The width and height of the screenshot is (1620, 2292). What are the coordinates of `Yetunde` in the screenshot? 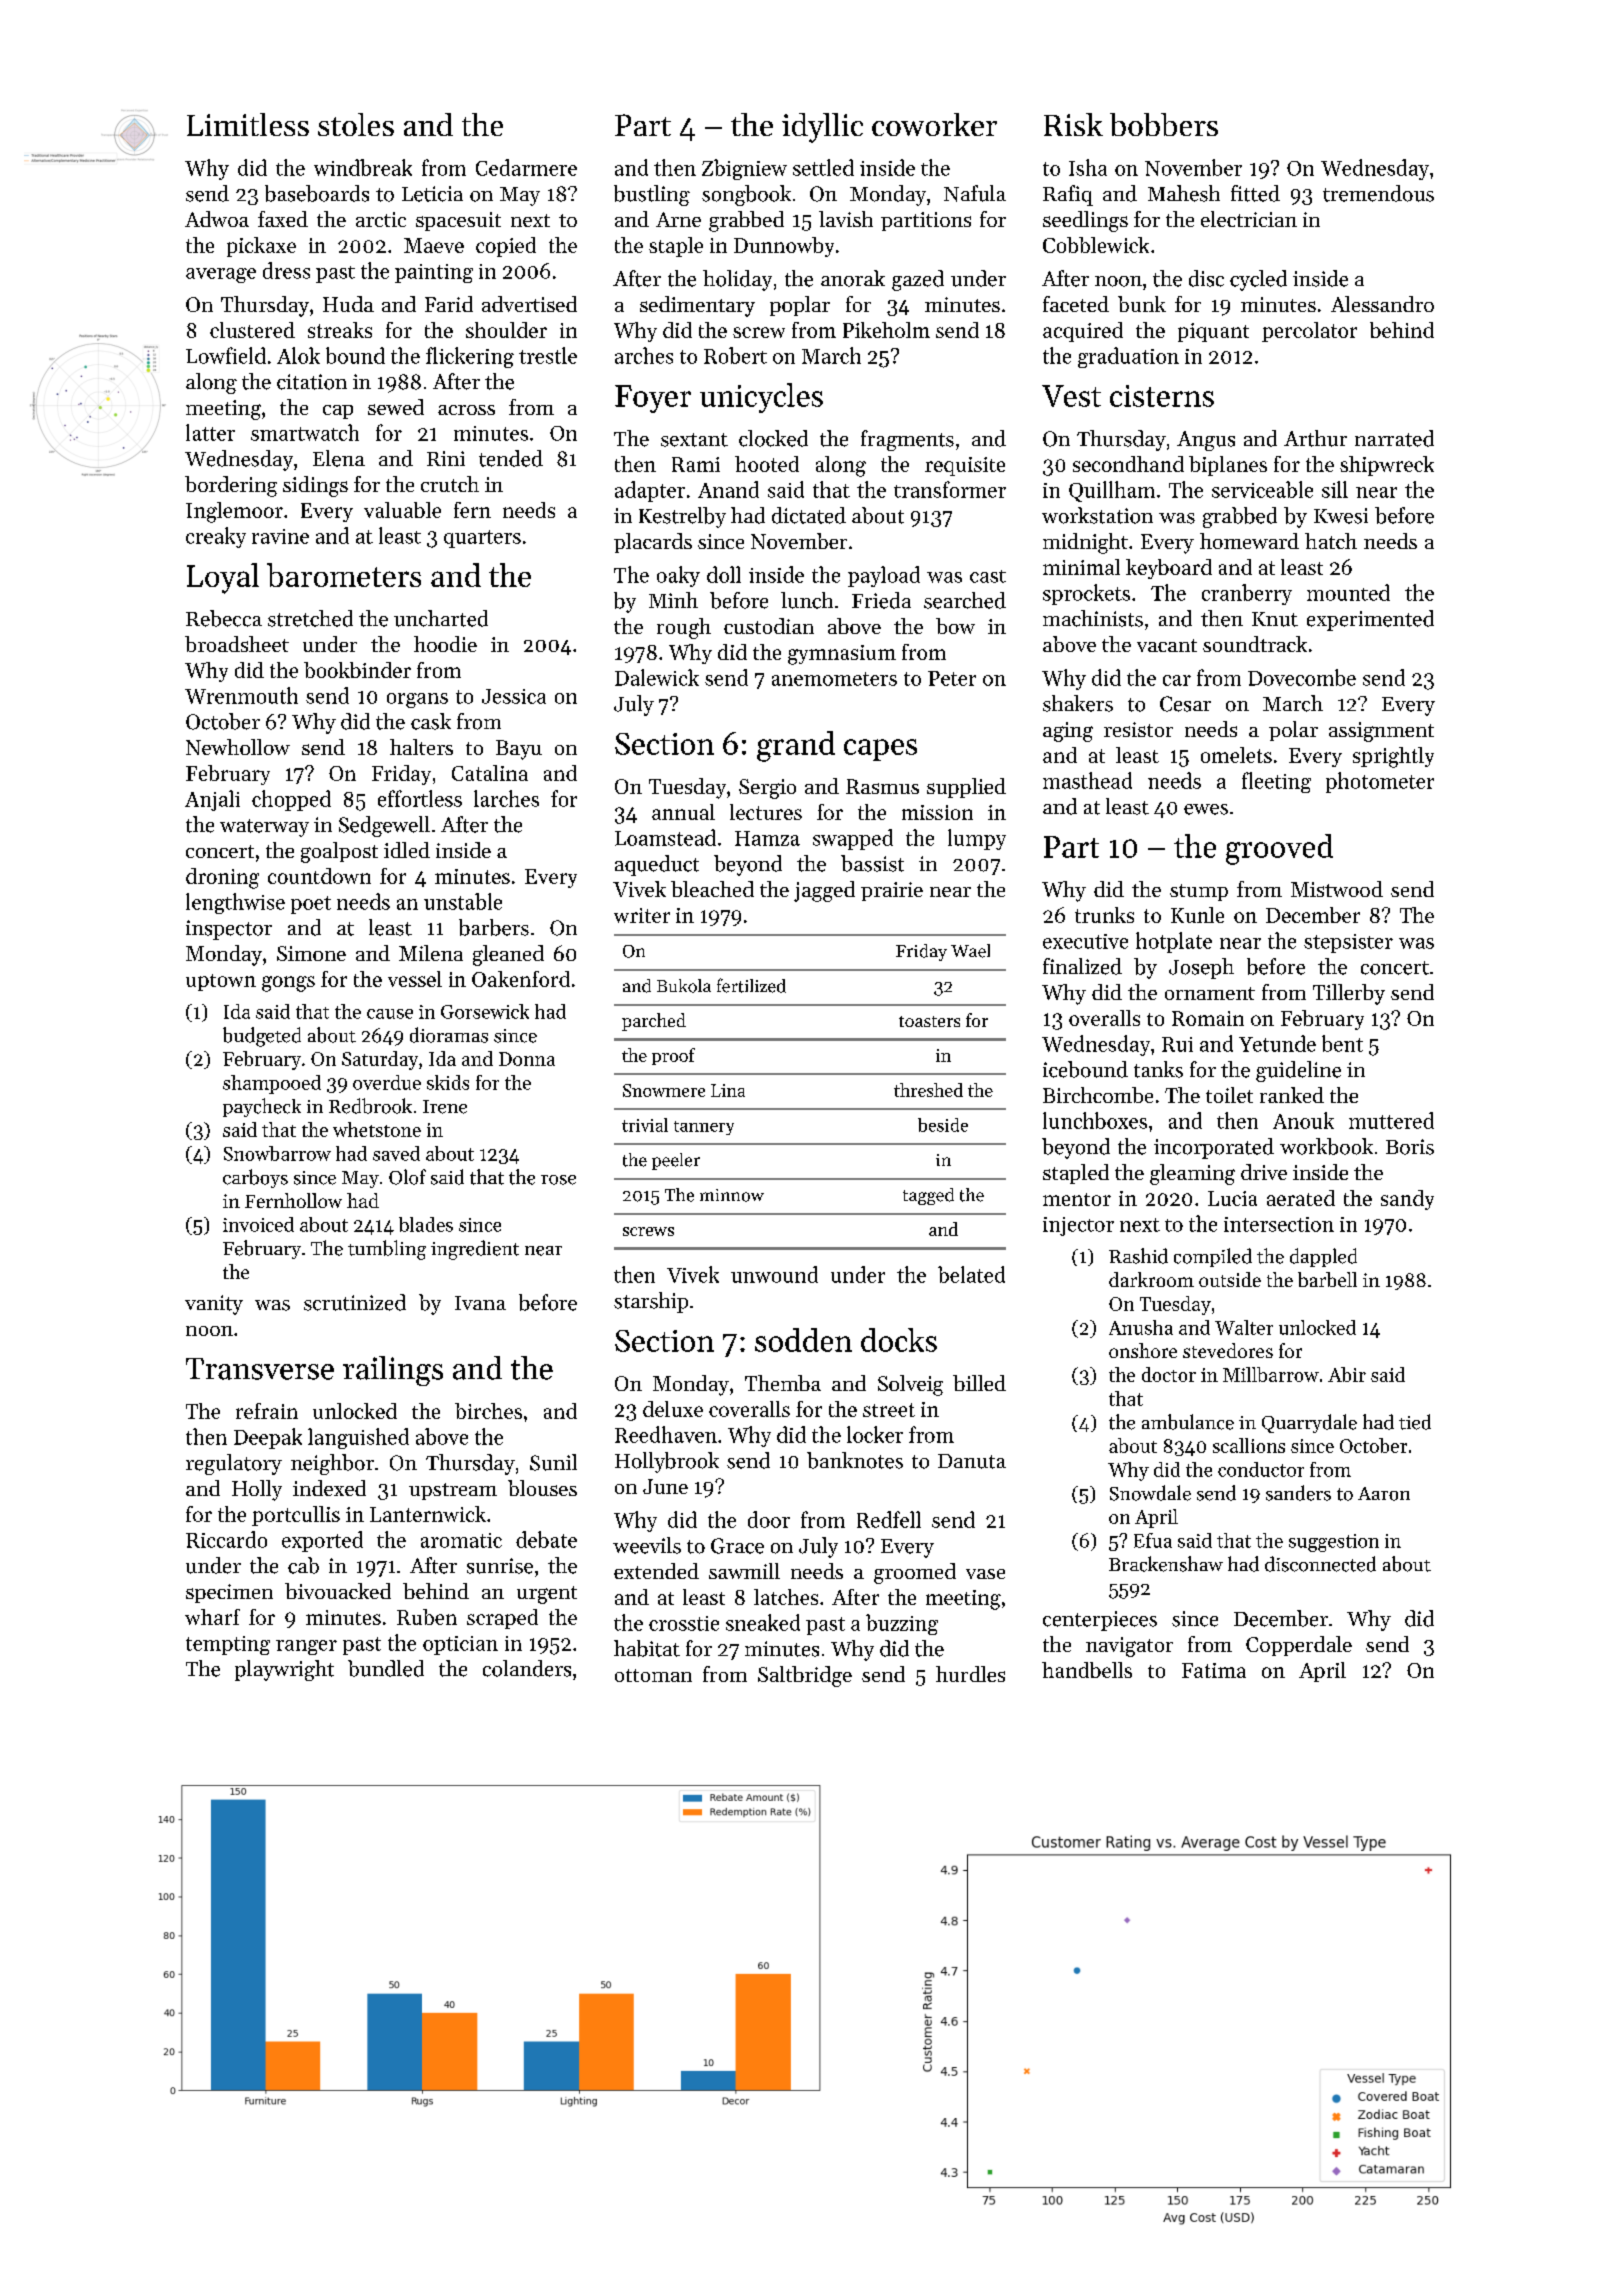 It's located at (1277, 1043).
